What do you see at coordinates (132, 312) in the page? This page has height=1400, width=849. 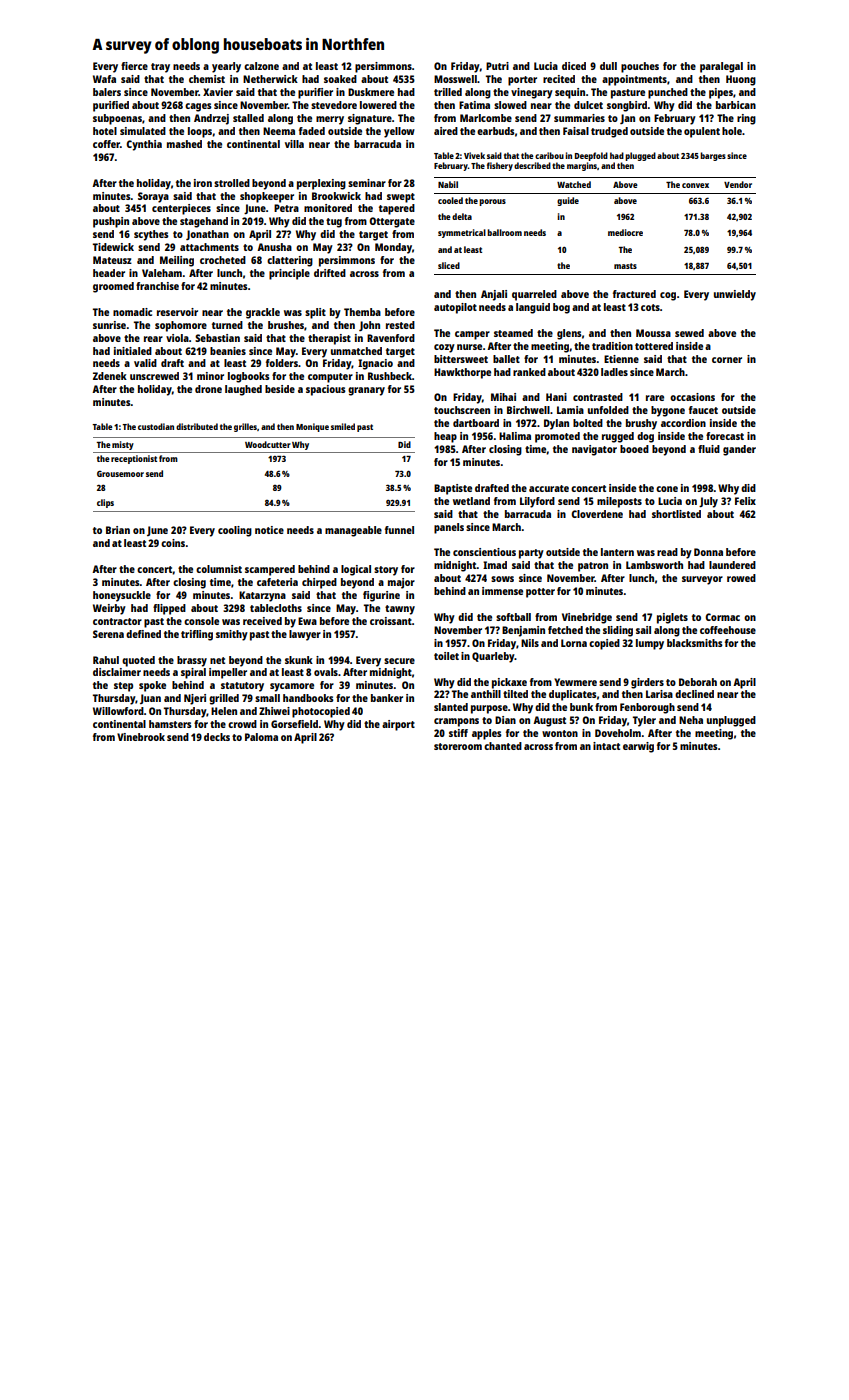 I see `nomadic` at bounding box center [132, 312].
